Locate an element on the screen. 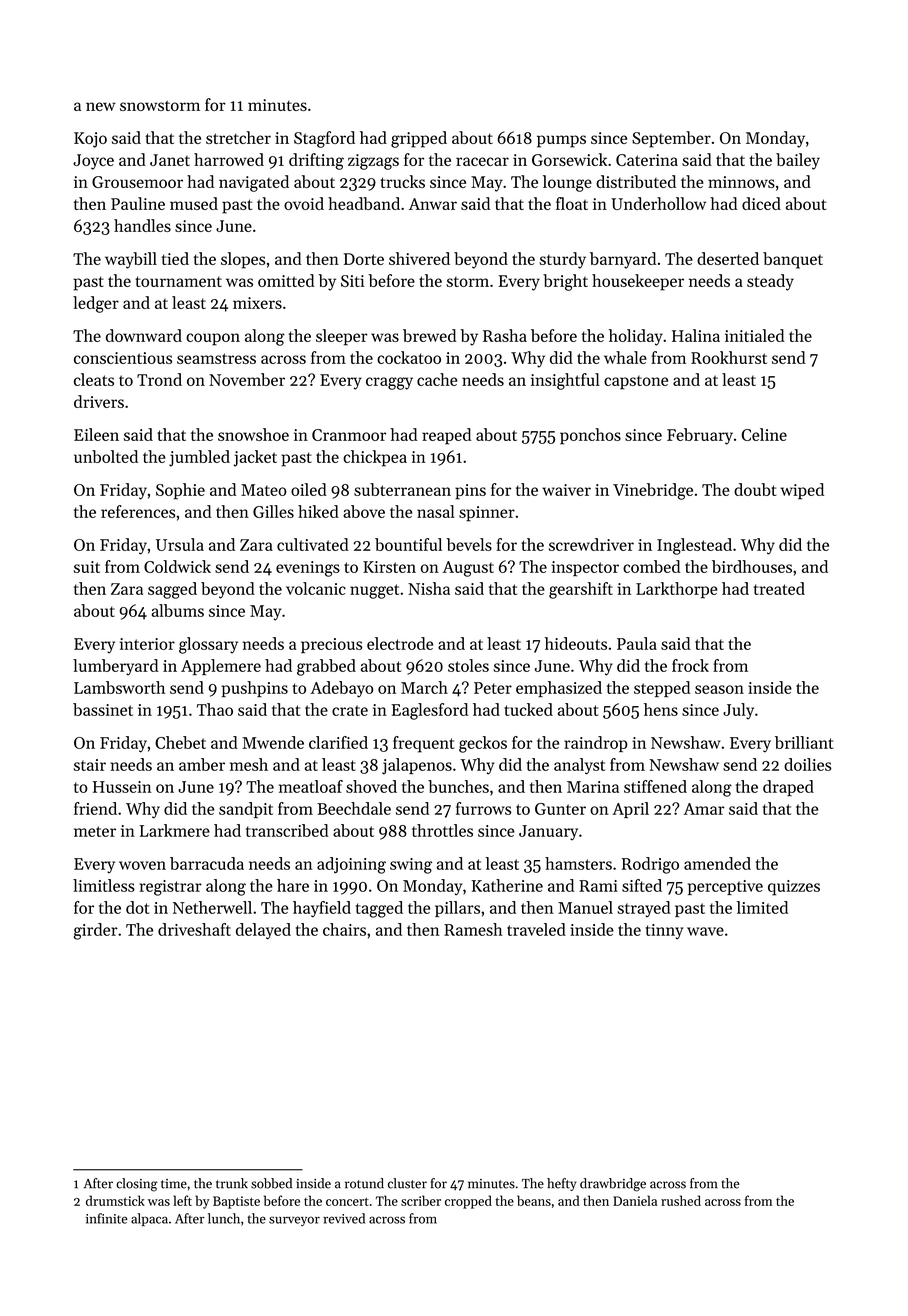 The image size is (908, 1316). shivered is located at coordinates (419, 258).
